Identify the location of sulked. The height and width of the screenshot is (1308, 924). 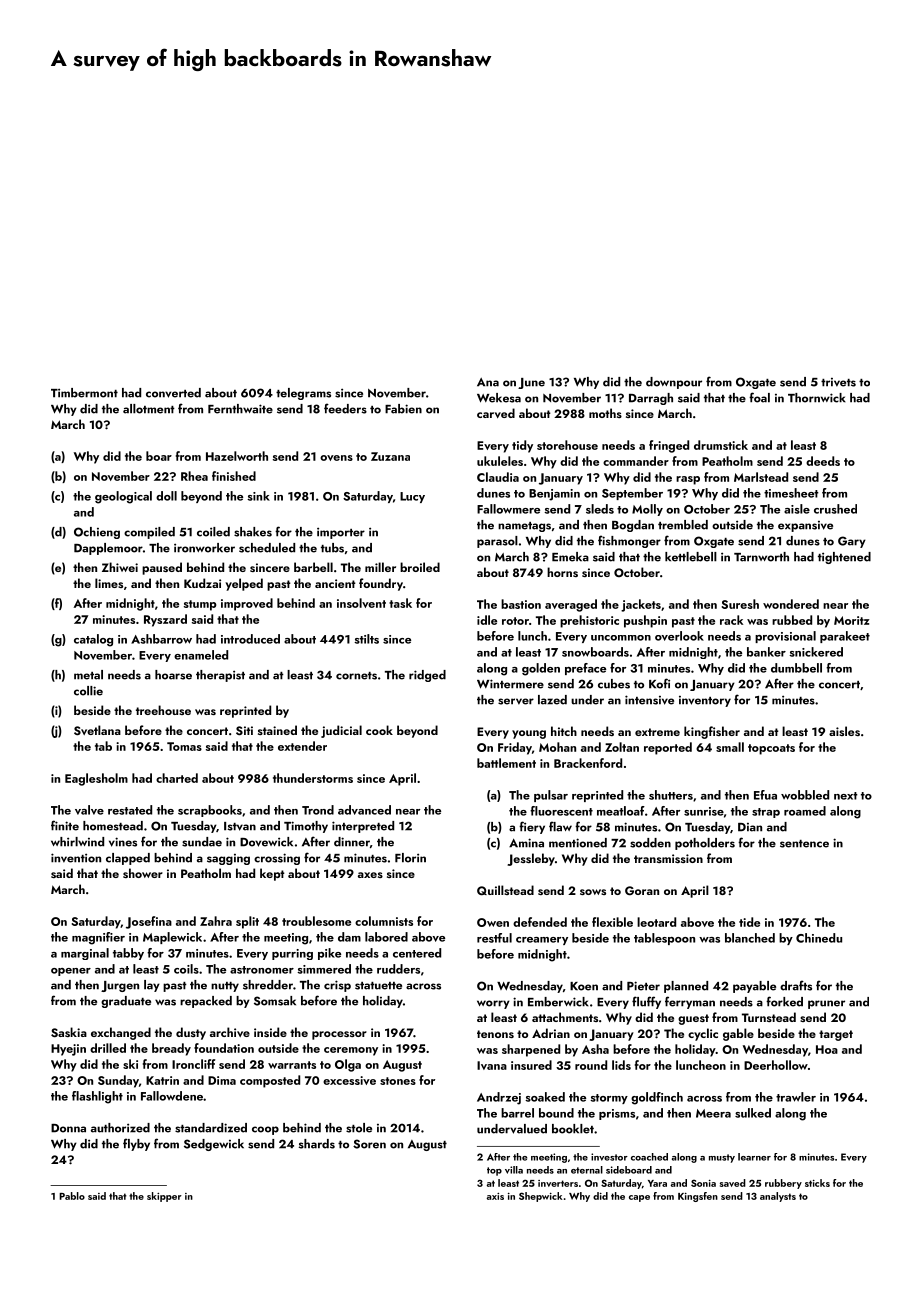
(753, 1113).
